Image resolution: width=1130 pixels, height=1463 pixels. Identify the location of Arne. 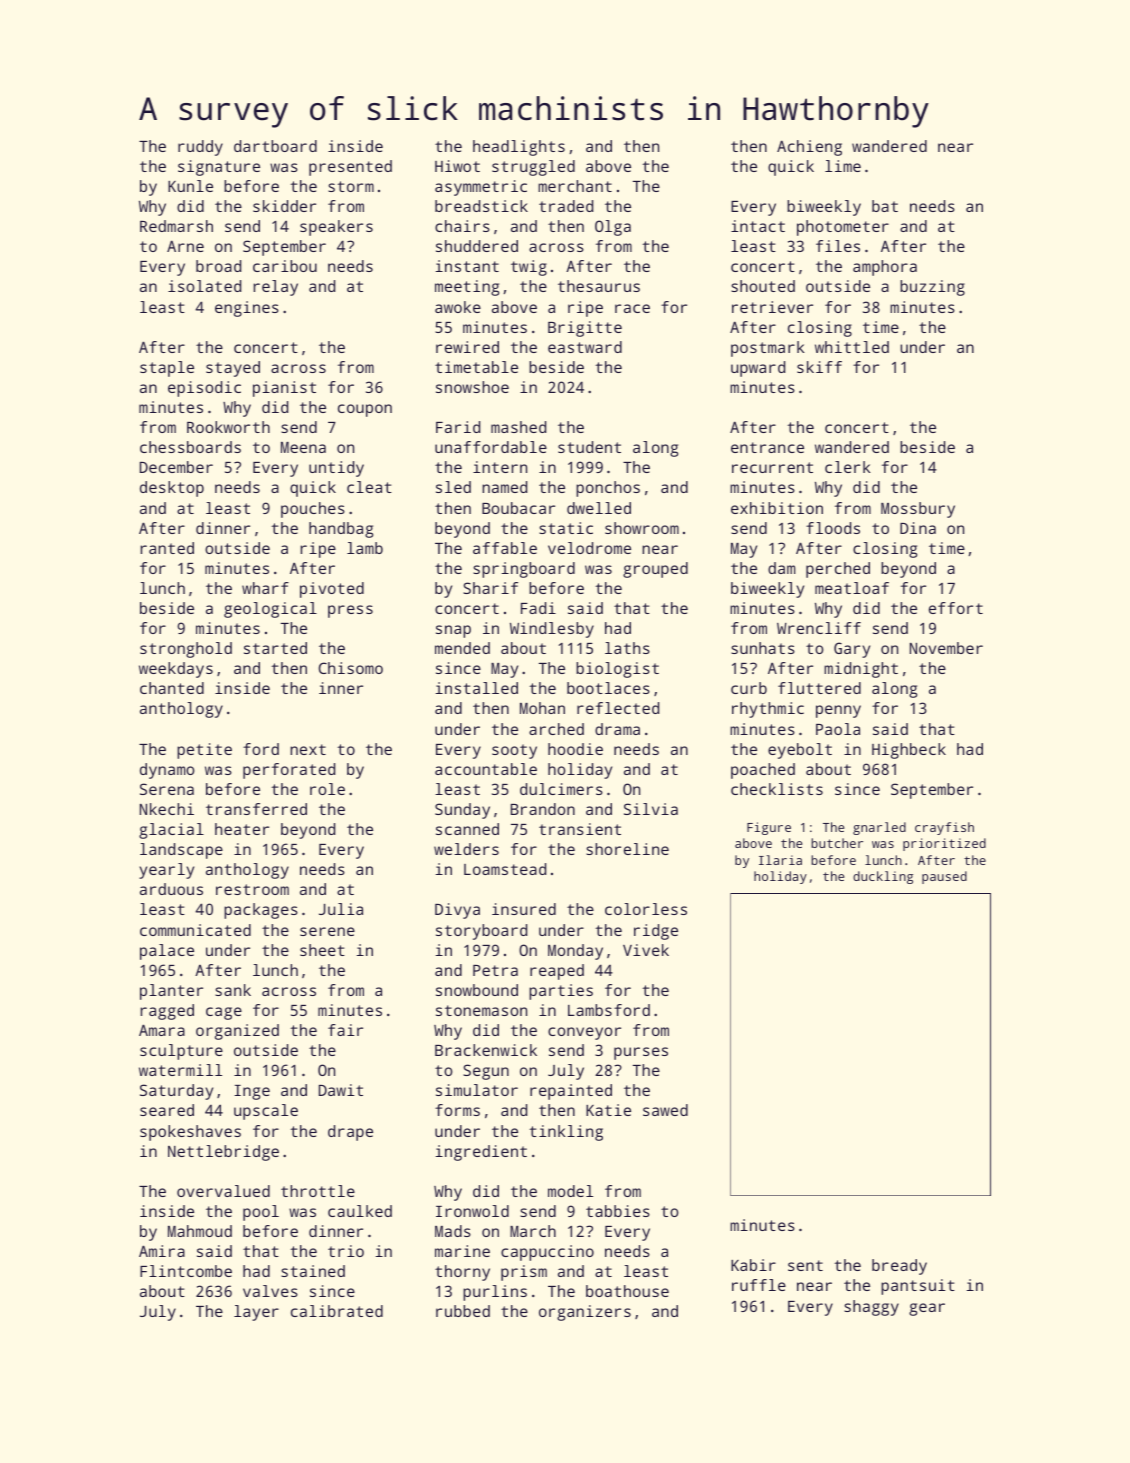
(185, 246).
